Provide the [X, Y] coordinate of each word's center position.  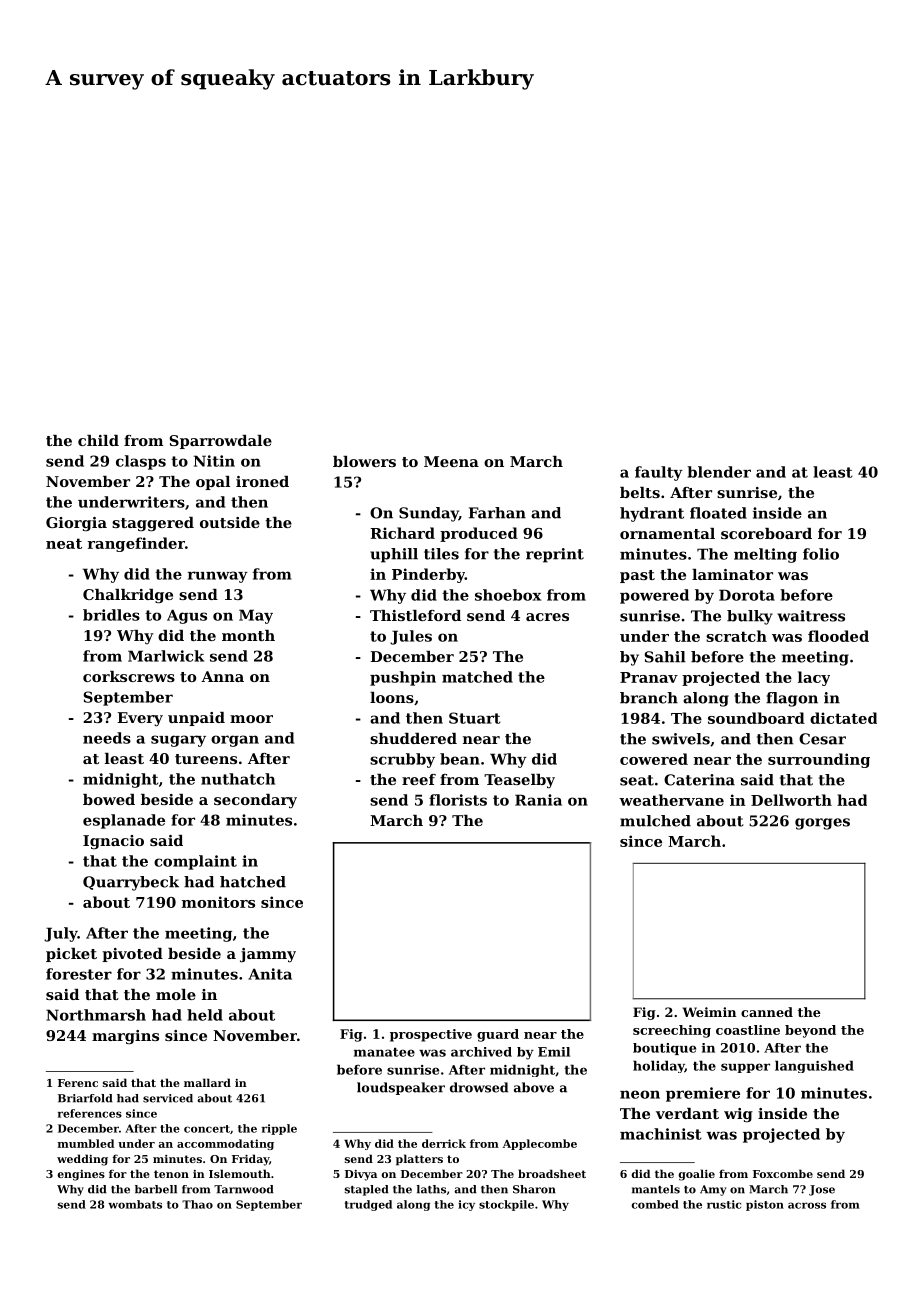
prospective [431, 1035]
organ [235, 741]
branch [649, 698]
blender [719, 472]
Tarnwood [243, 1189]
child [98, 440]
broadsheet [552, 1173]
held [205, 1015]
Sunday [429, 514]
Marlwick [166, 656]
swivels [681, 739]
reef [419, 779]
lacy [814, 678]
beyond [810, 1031]
